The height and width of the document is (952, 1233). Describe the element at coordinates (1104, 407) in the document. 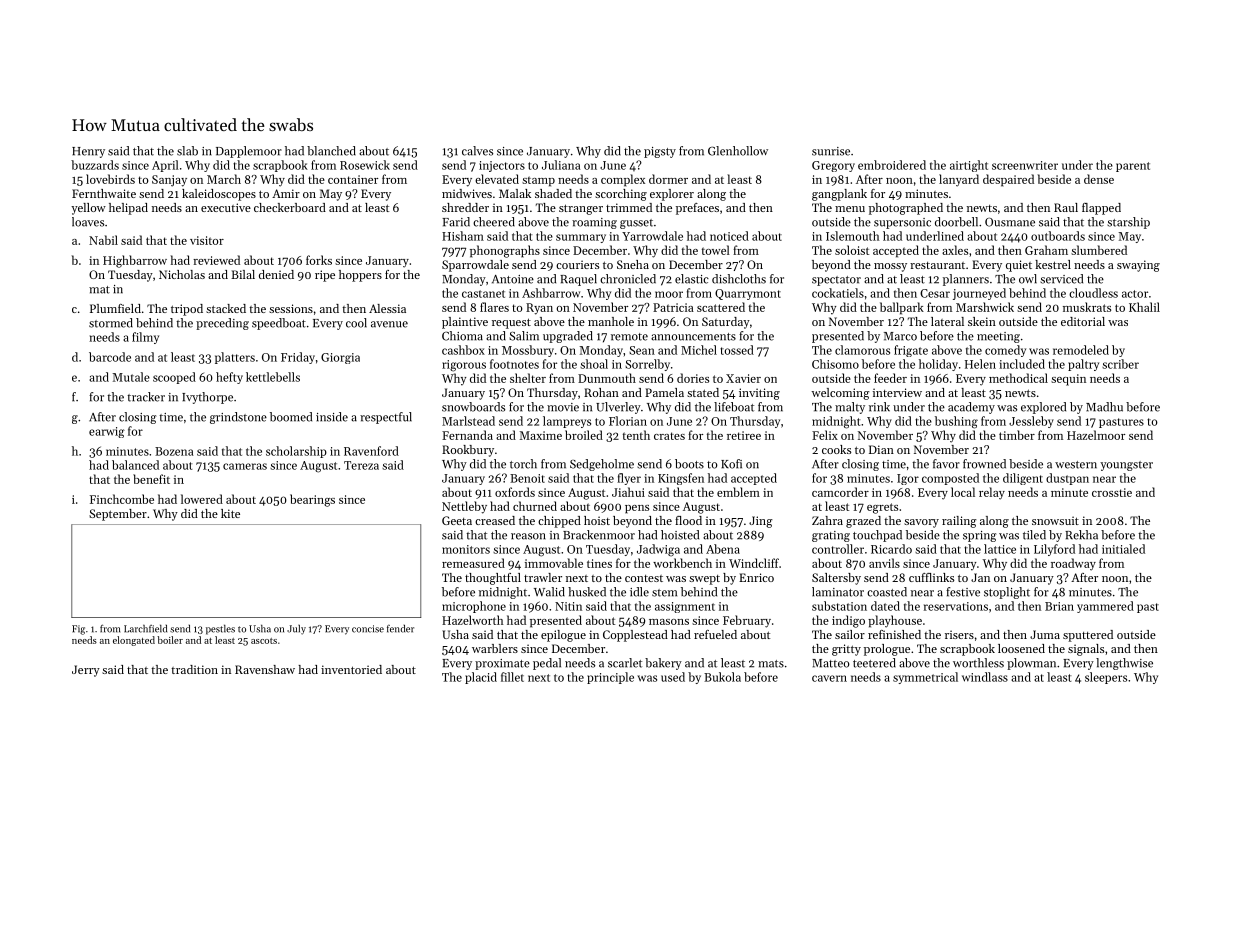

I see `Madhu` at that location.
